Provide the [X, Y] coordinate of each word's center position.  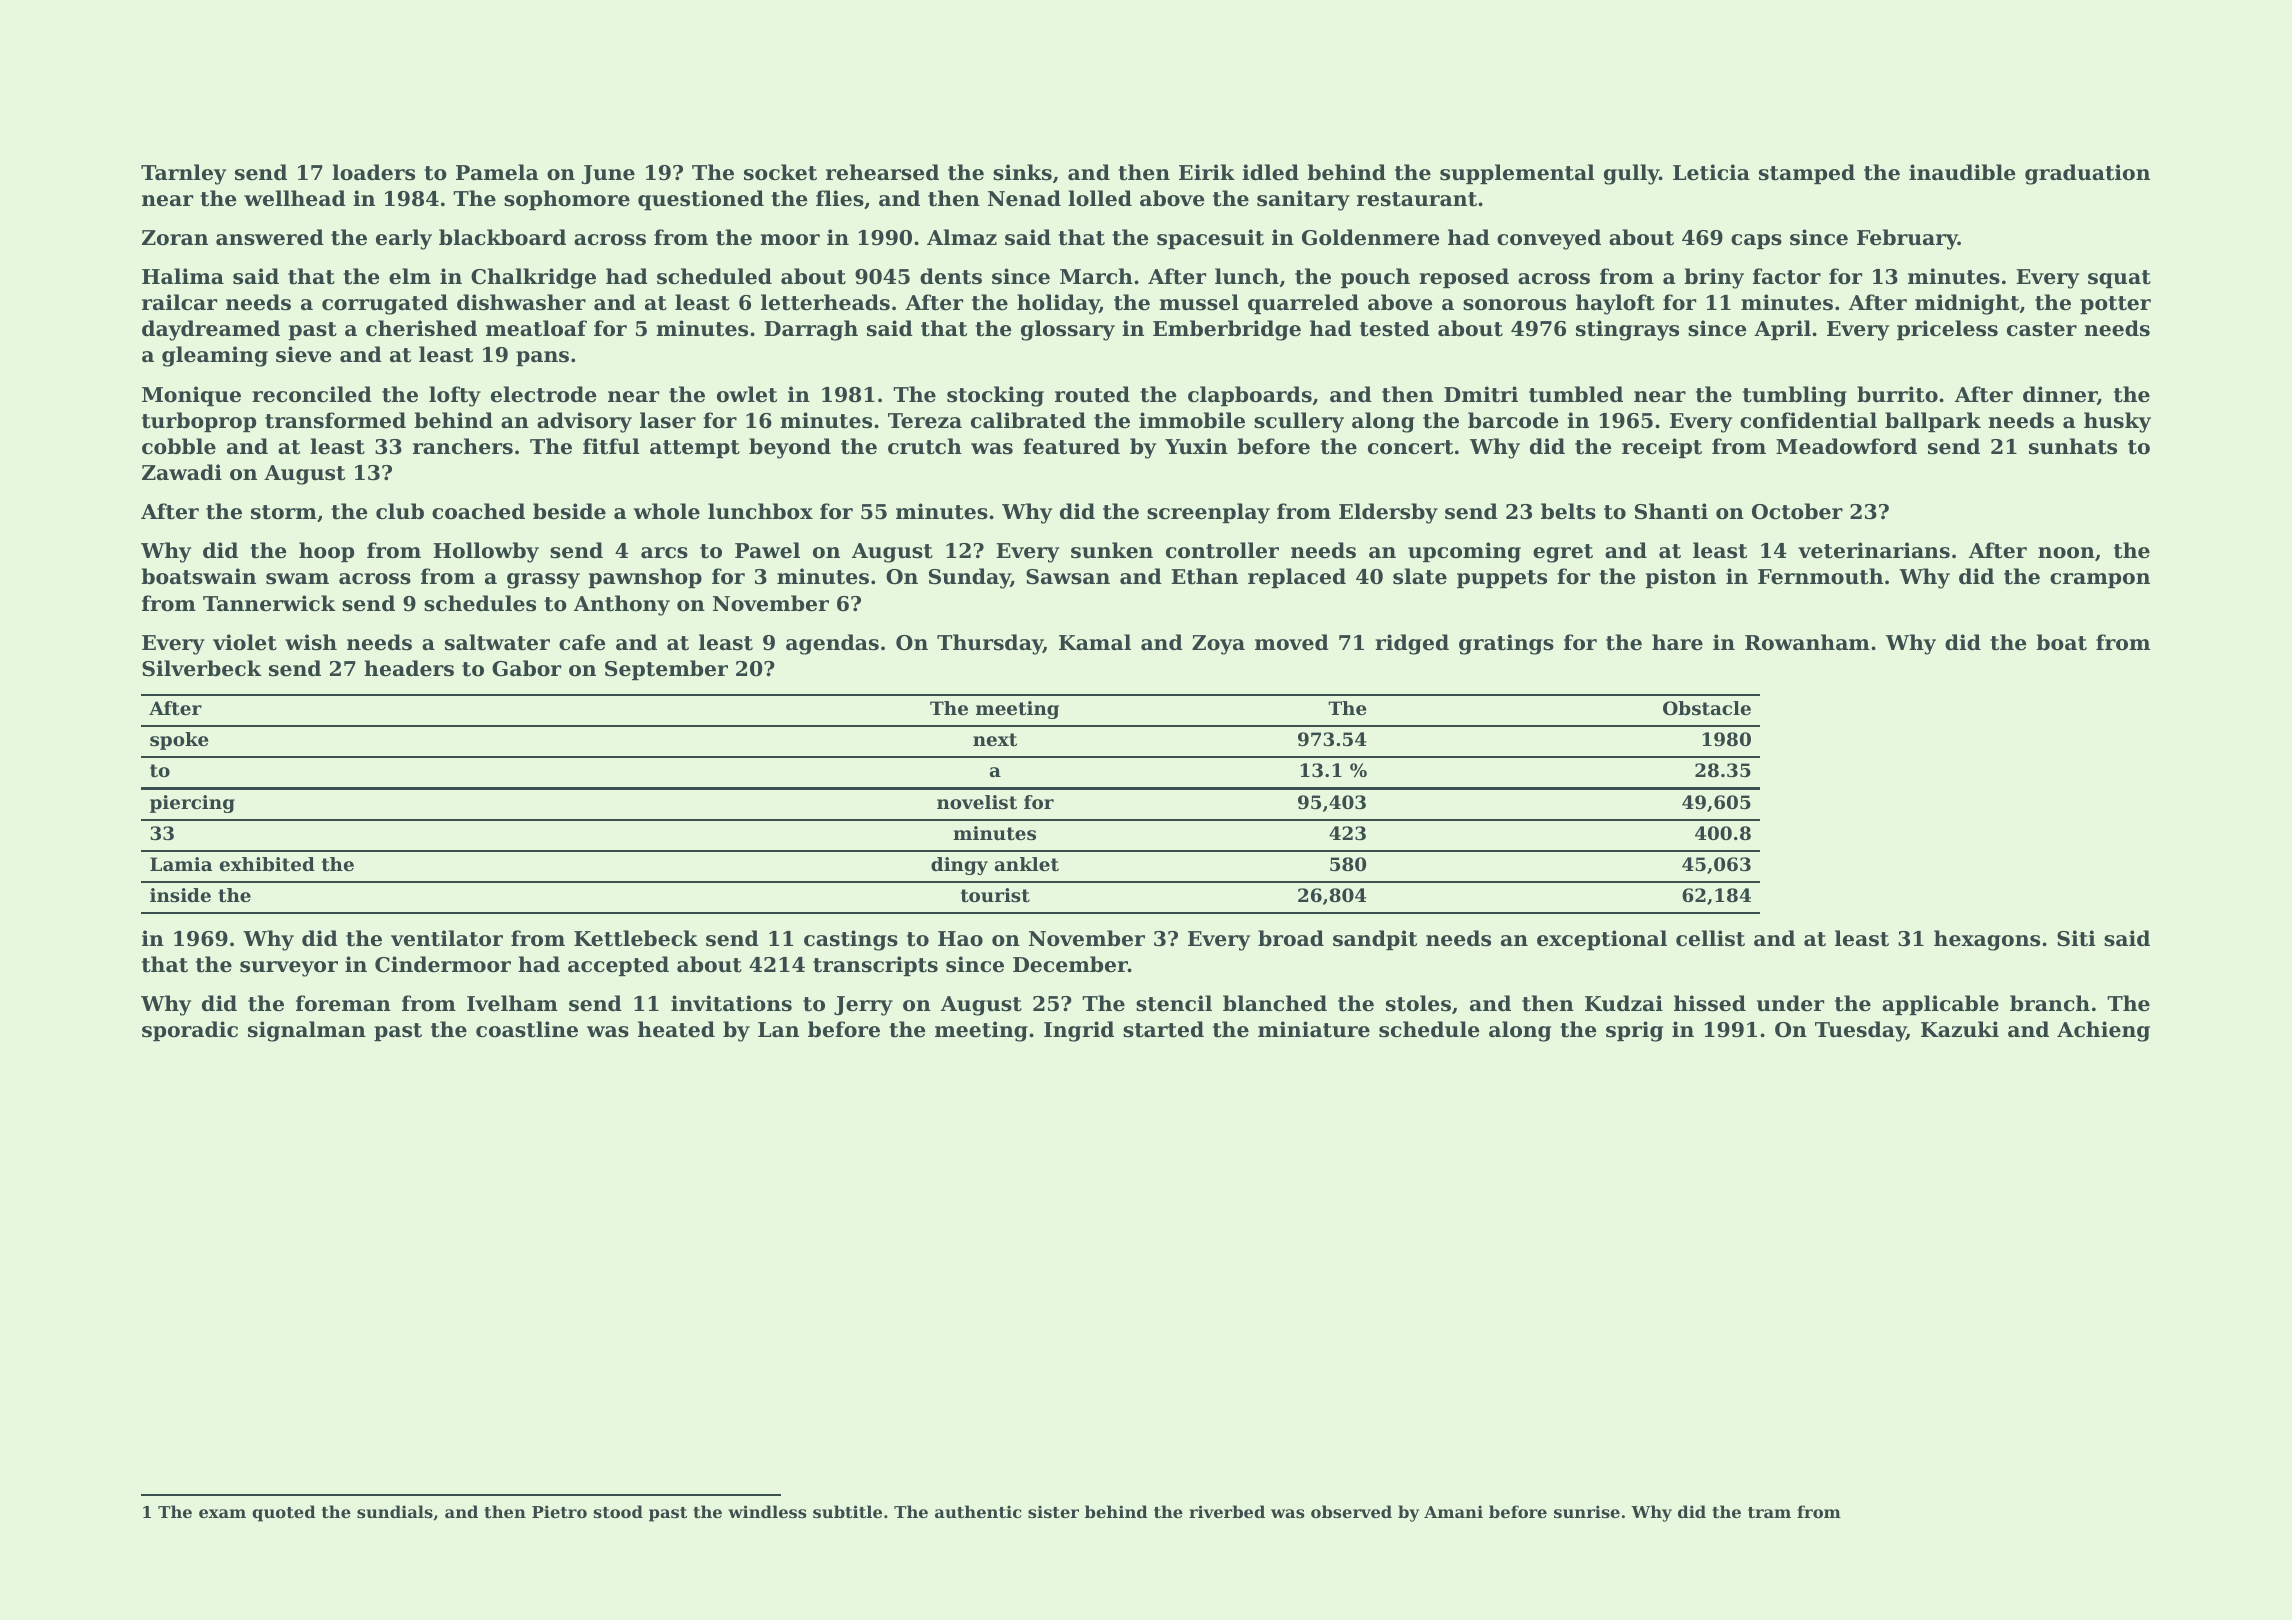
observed [1351, 1511]
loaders [373, 172]
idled [1270, 172]
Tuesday [1860, 1031]
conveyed [1549, 239]
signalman [307, 1031]
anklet [1027, 864]
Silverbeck [202, 668]
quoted [284, 1513]
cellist [1710, 938]
